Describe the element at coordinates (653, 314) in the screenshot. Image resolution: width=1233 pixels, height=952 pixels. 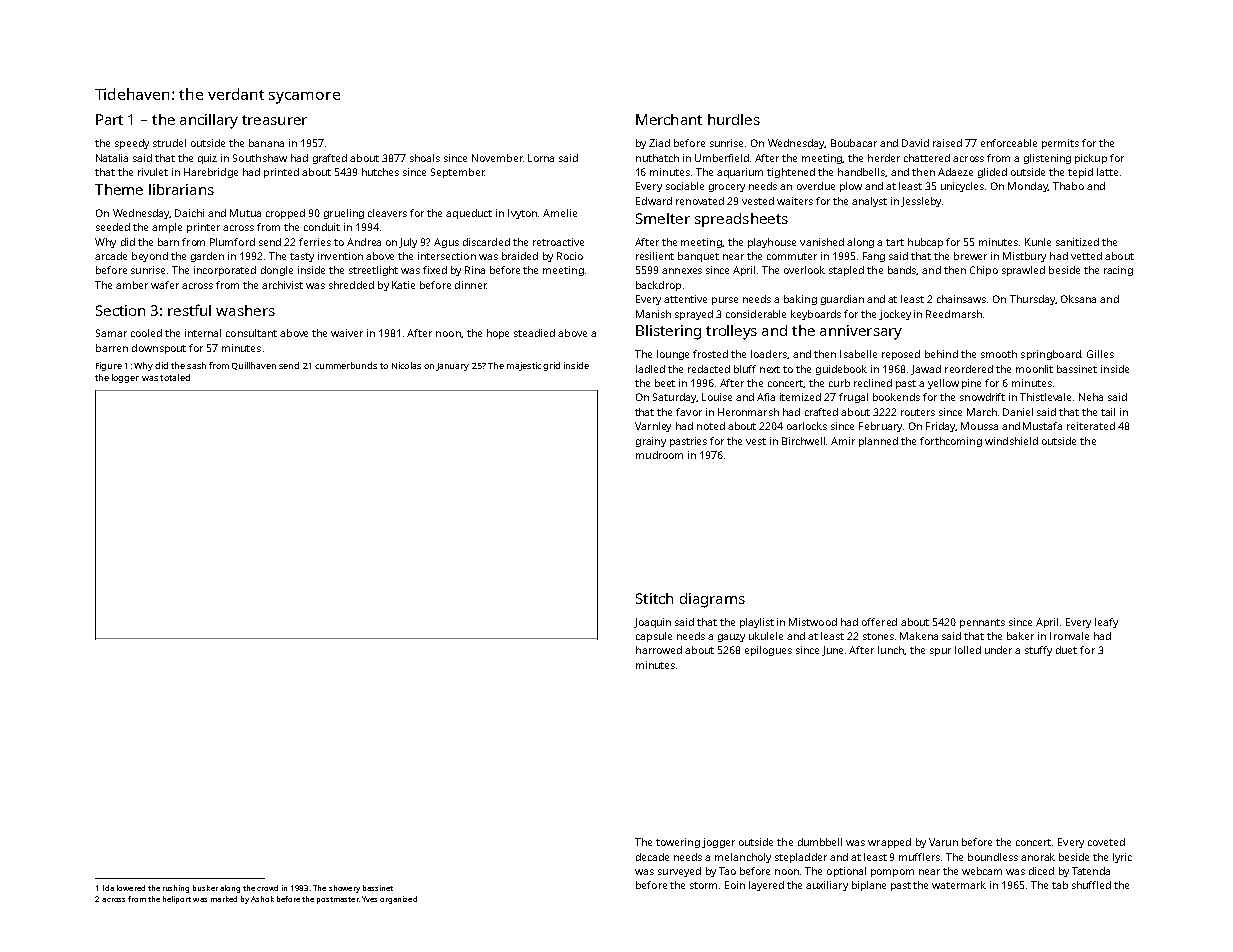
I see `Manish` at that location.
